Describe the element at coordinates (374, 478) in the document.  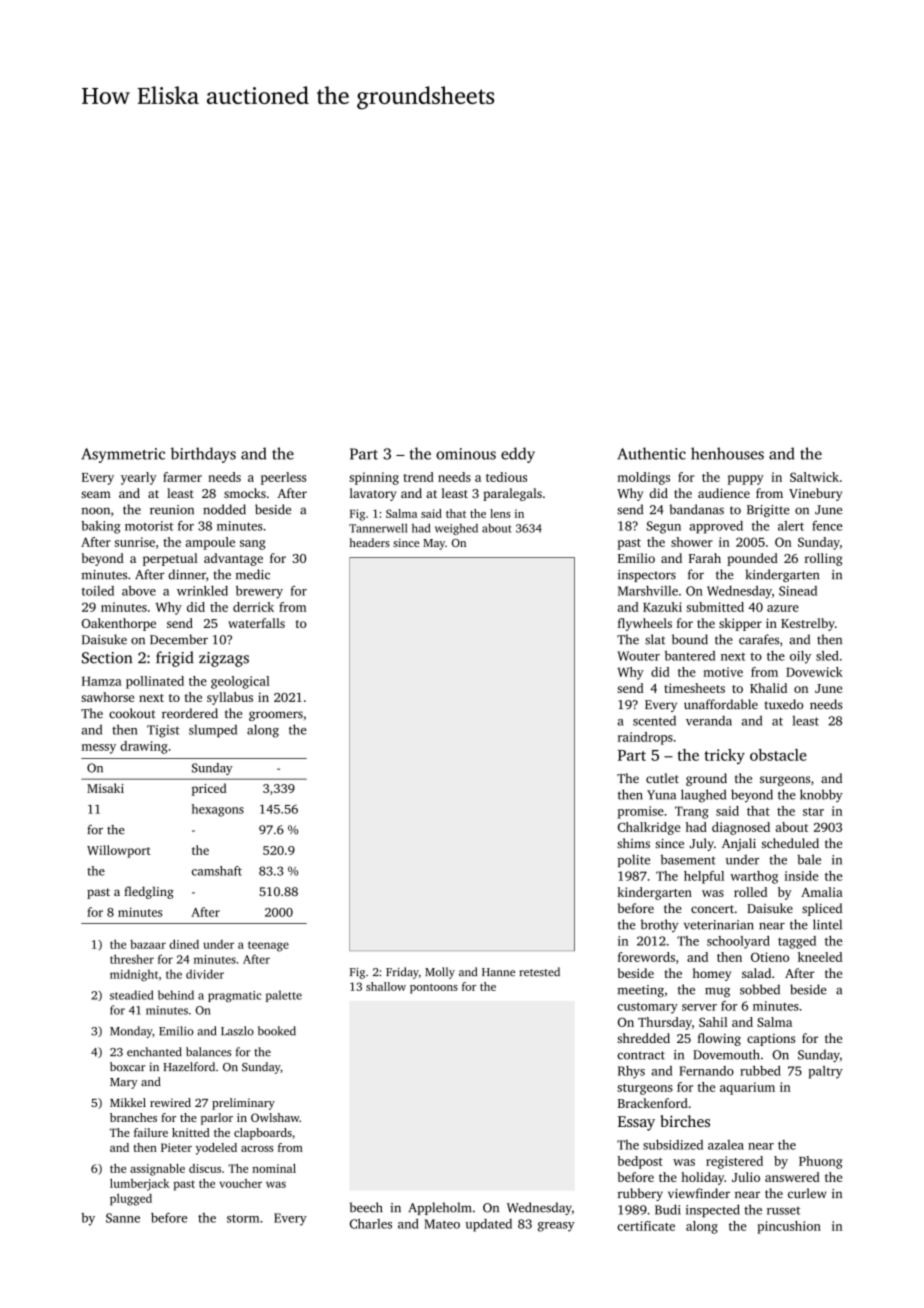
I see `spinning` at that location.
